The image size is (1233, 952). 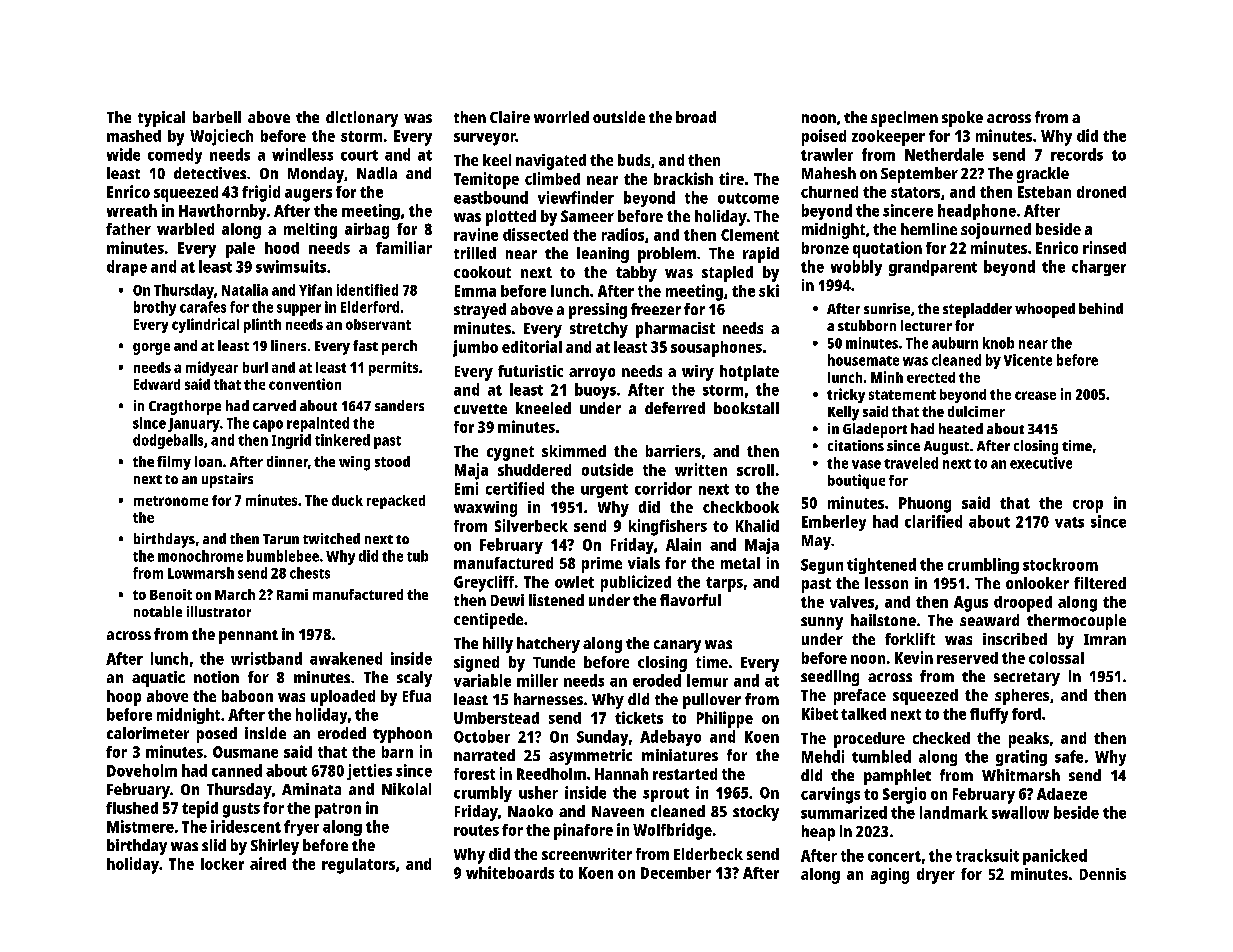 What do you see at coordinates (587, 854) in the screenshot?
I see `screenwriter` at bounding box center [587, 854].
